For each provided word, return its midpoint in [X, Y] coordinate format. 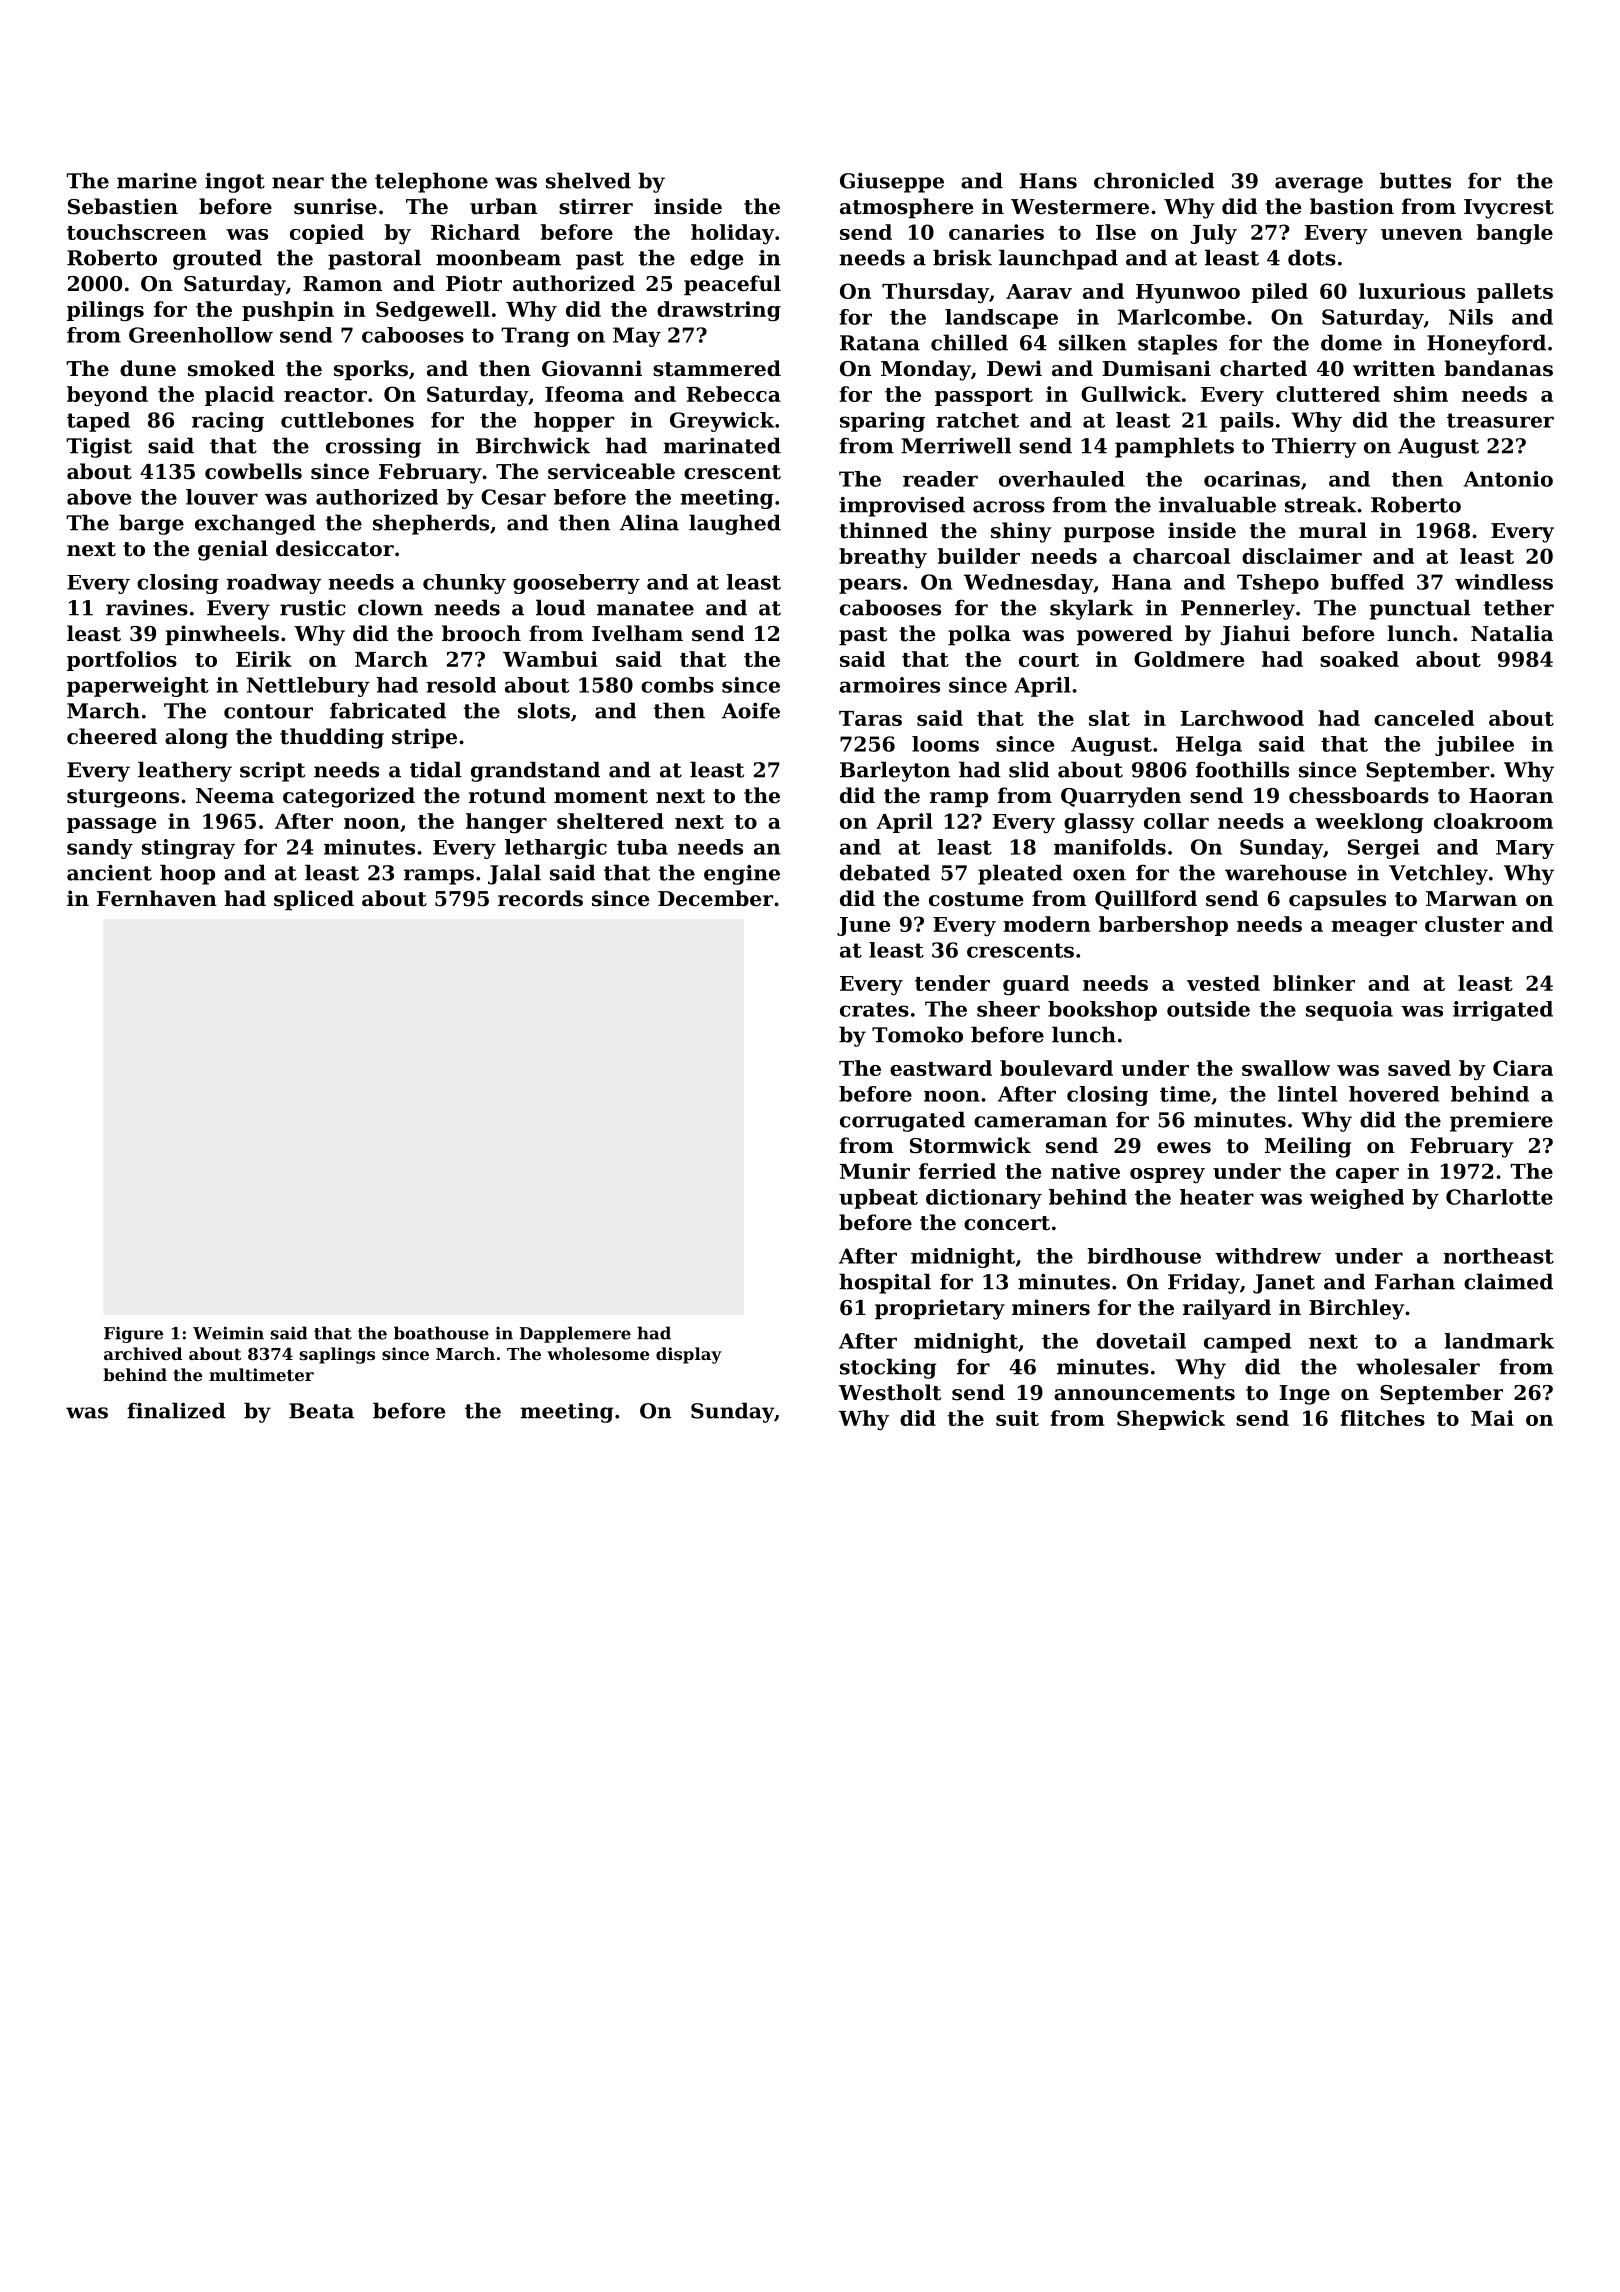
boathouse [441, 1333]
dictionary [984, 1199]
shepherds [431, 524]
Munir [875, 1171]
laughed [735, 524]
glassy [1099, 823]
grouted [217, 259]
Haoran [1511, 796]
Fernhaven [157, 898]
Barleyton [895, 771]
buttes [1415, 180]
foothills [1242, 769]
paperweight [138, 687]
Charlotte [1499, 1197]
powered [1125, 635]
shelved [588, 180]
